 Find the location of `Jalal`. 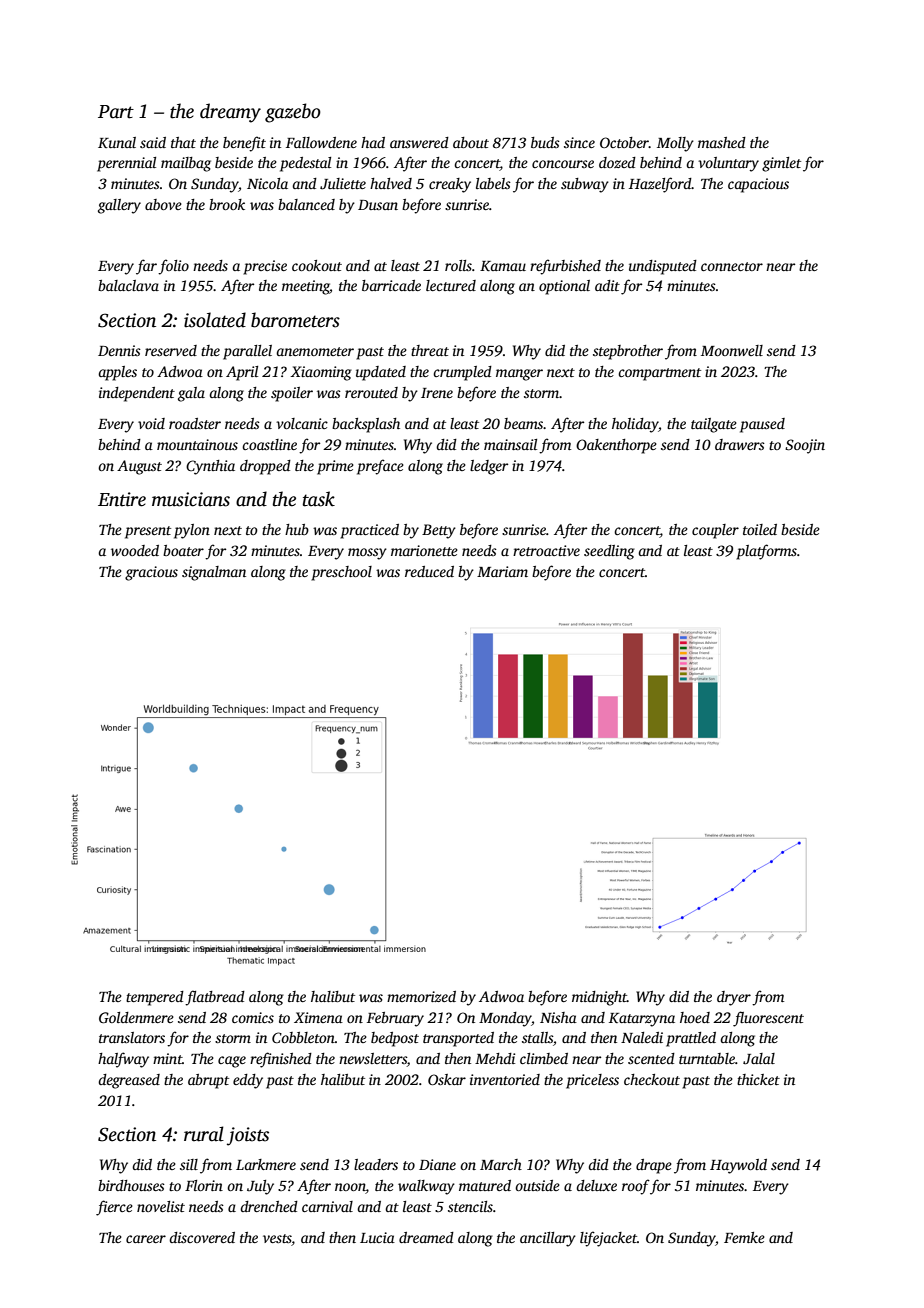

Jalal is located at coordinates (759, 1058).
